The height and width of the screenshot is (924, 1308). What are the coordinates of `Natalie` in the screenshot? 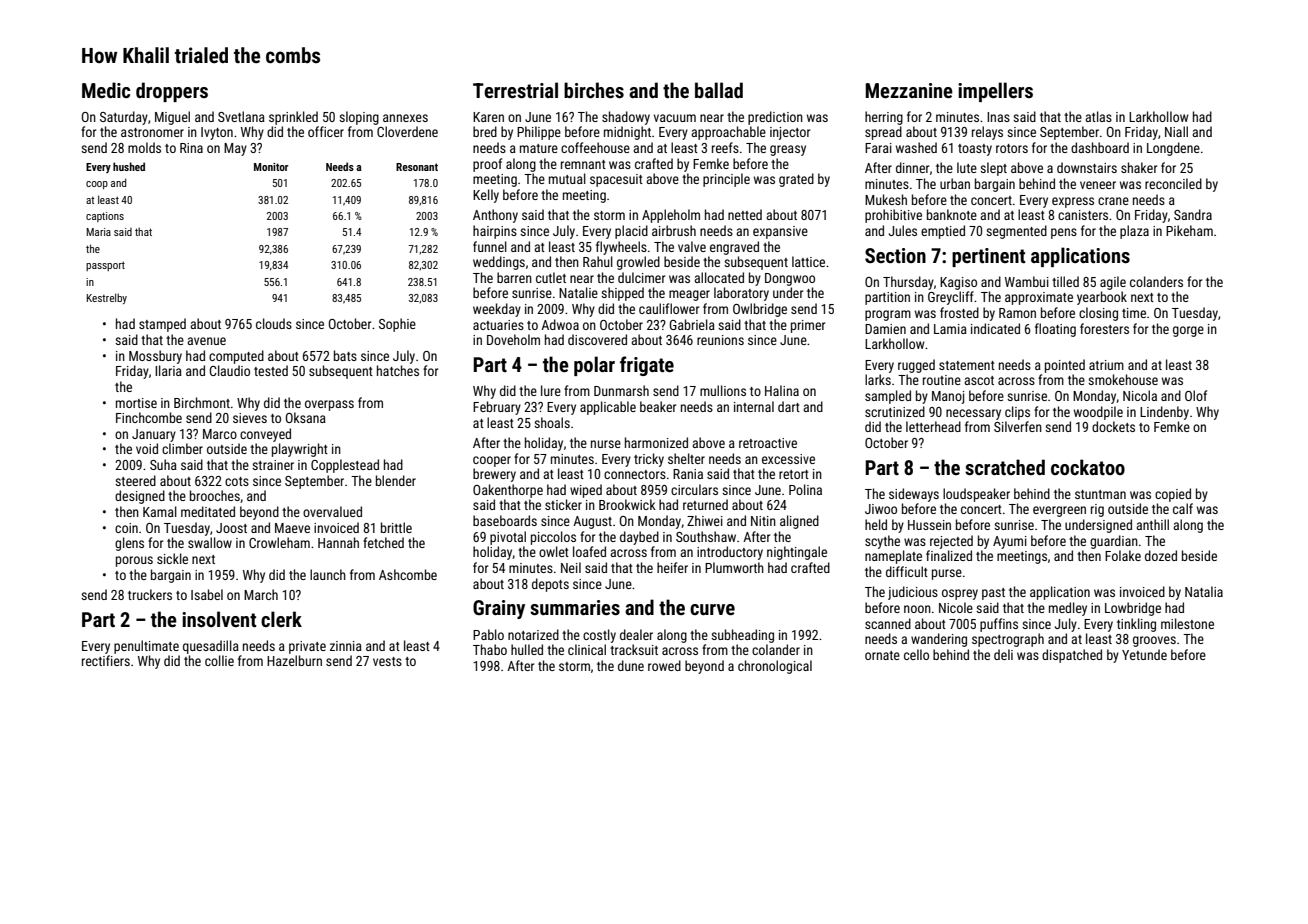 It's located at (578, 292).
